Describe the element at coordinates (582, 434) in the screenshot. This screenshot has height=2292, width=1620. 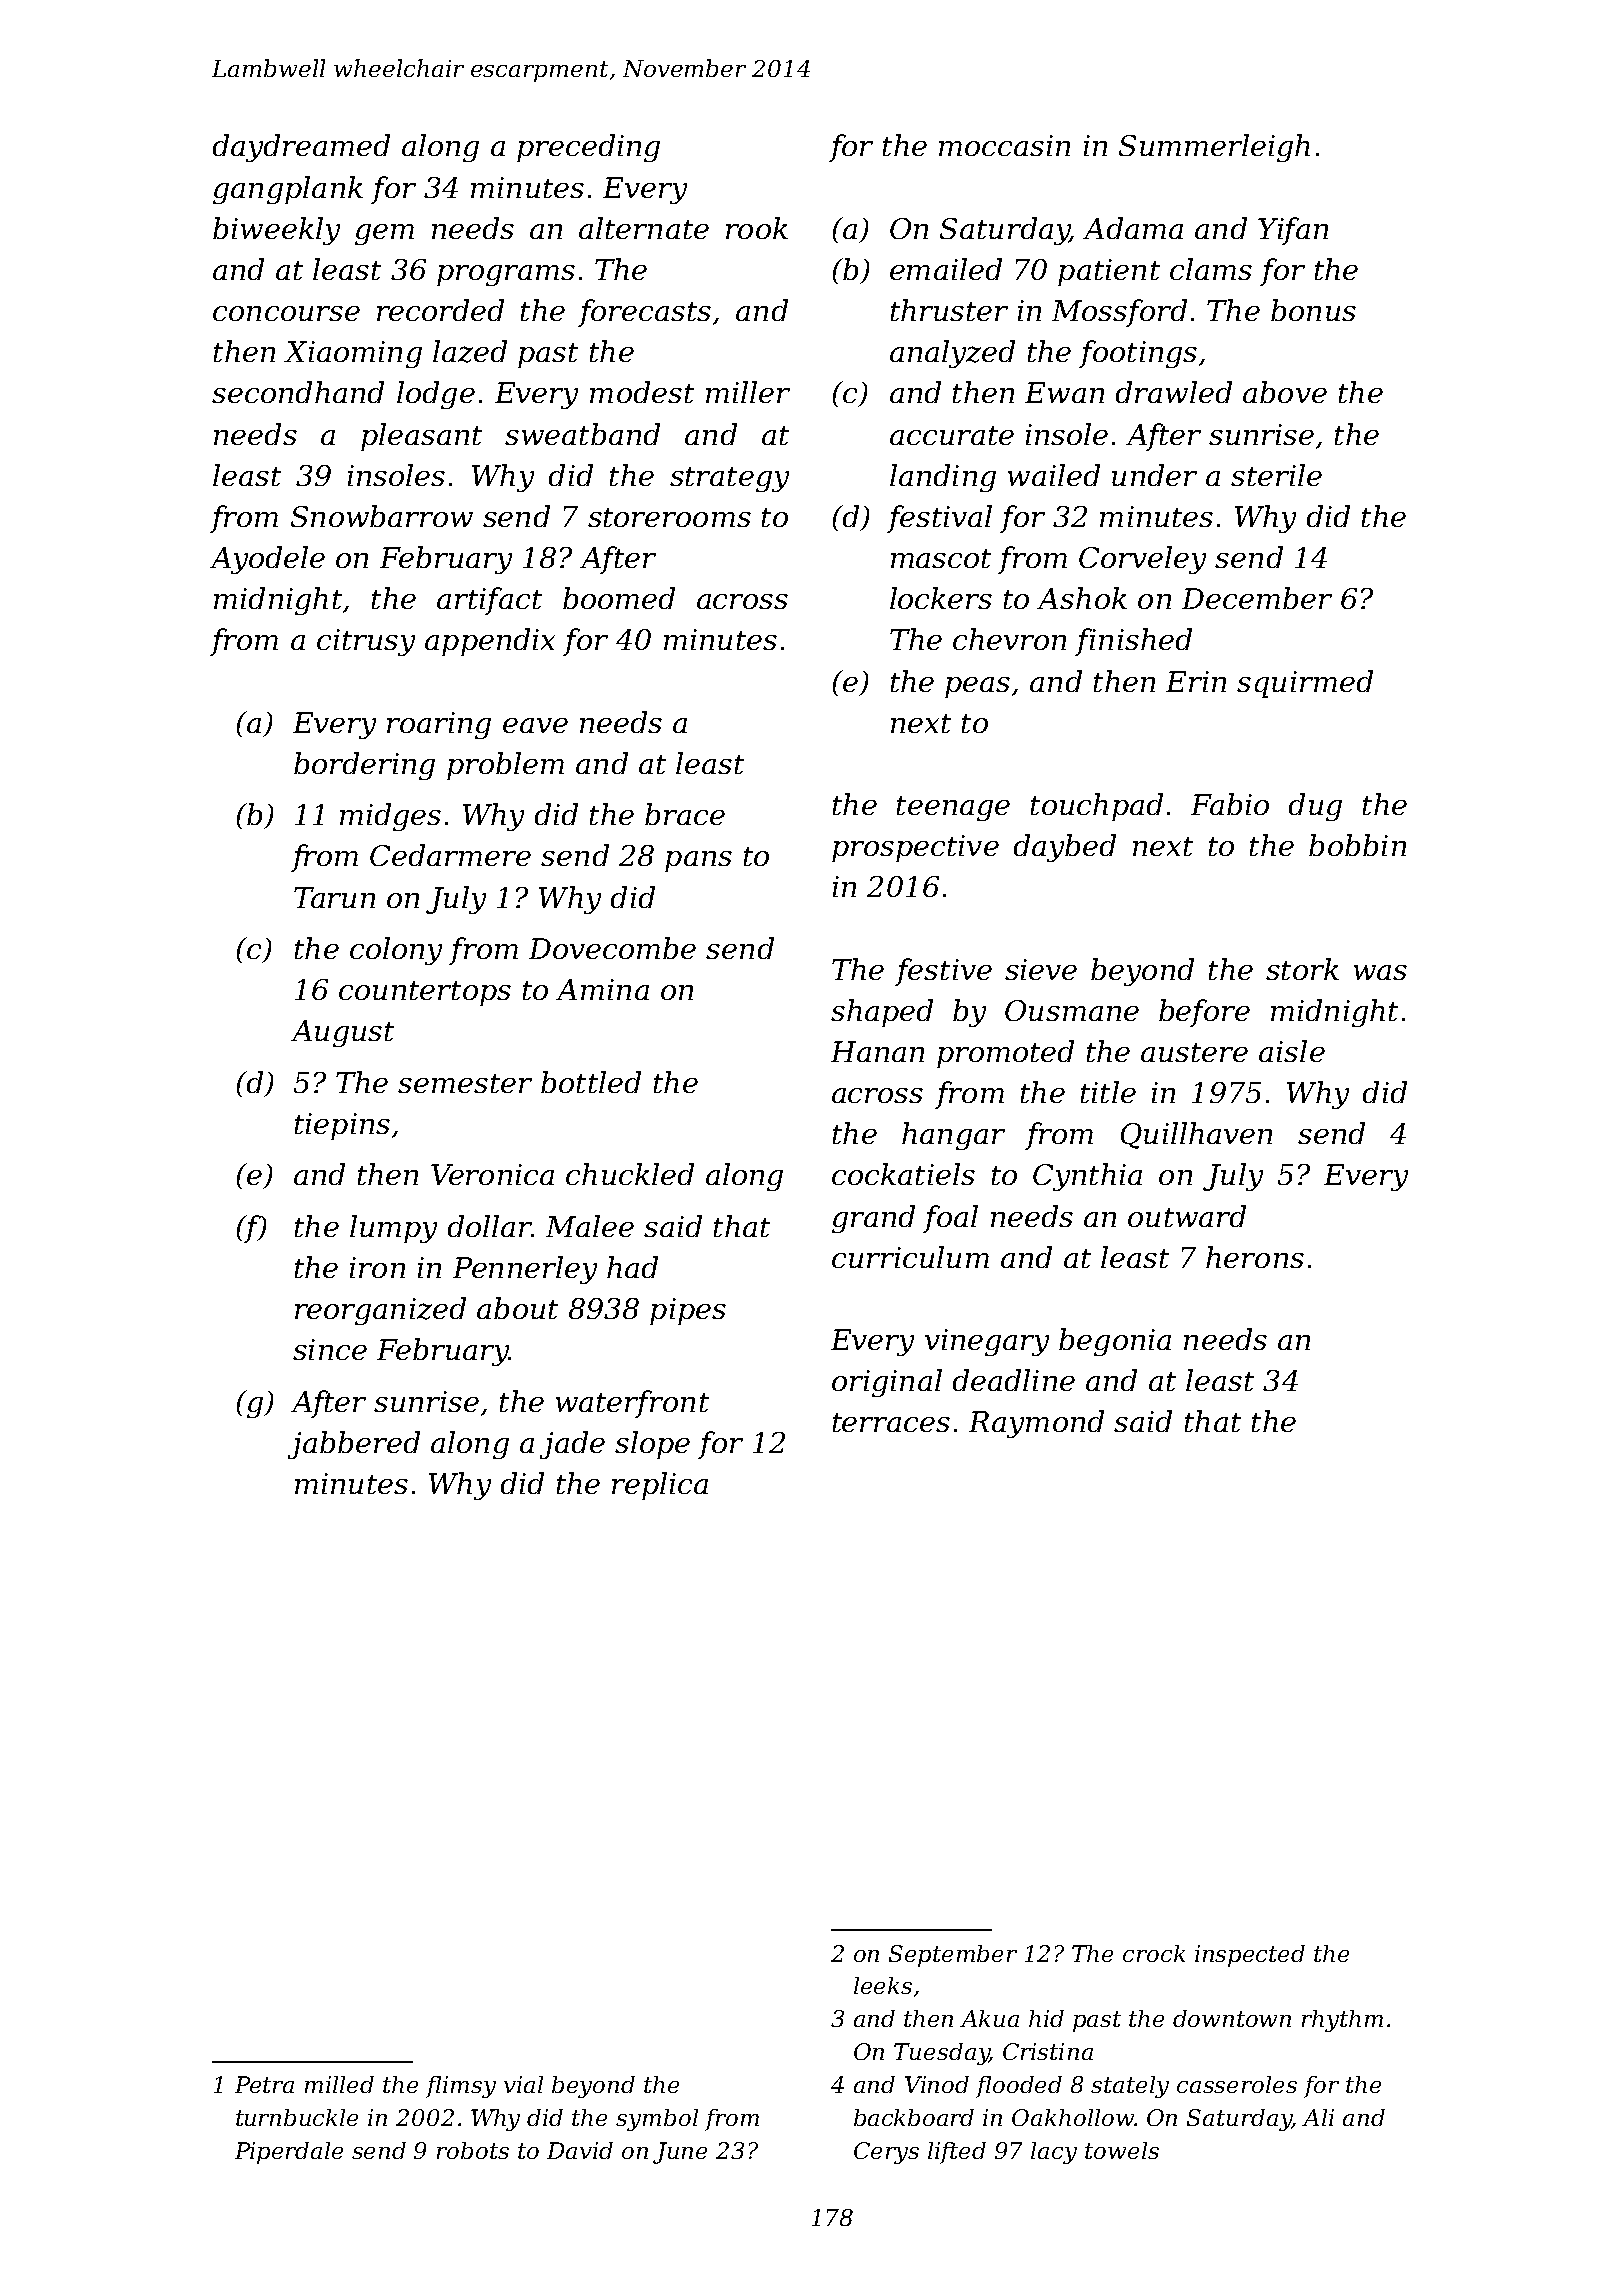
I see `sweatband` at that location.
